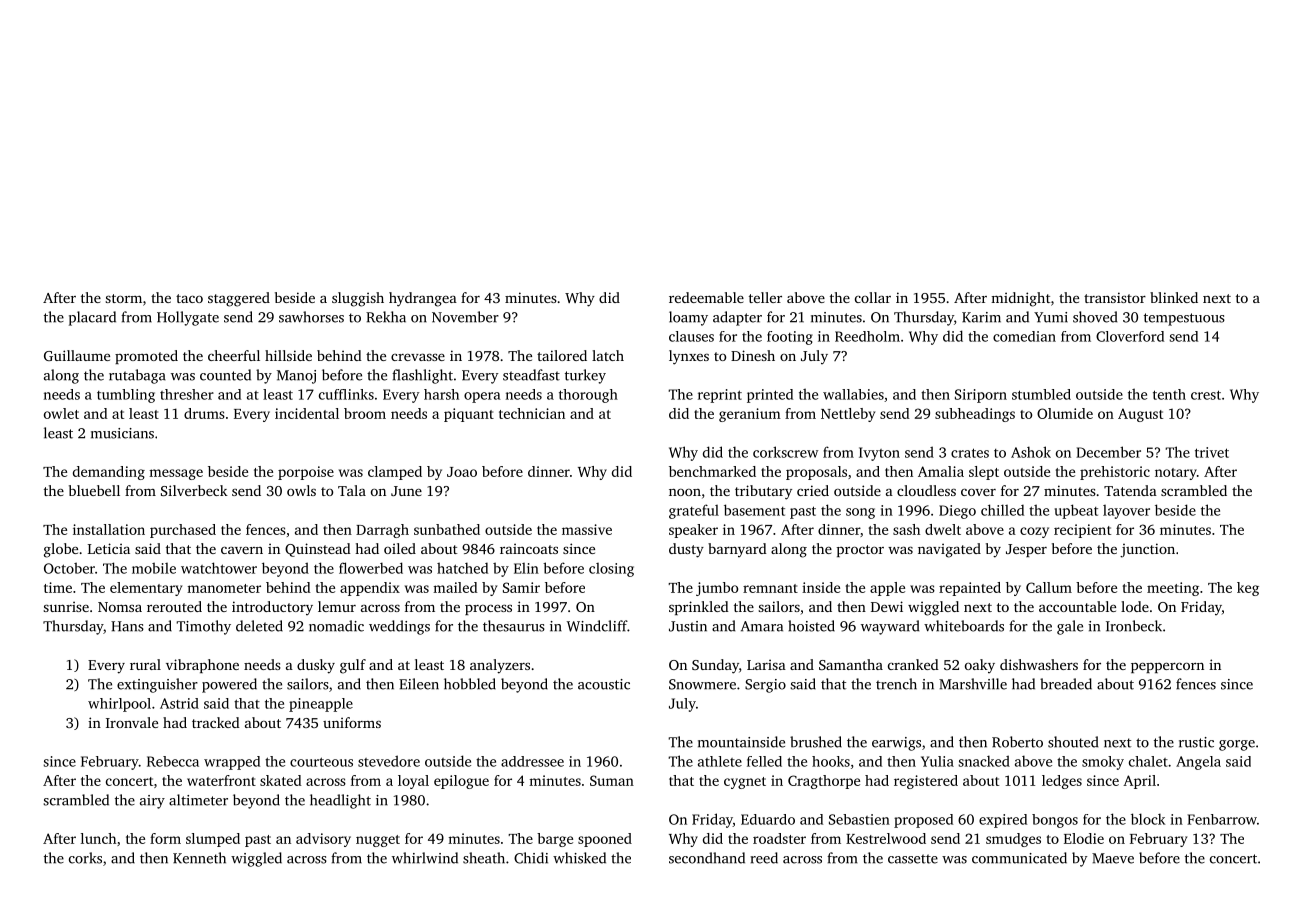  What do you see at coordinates (221, 780) in the image?
I see `waterfront` at bounding box center [221, 780].
